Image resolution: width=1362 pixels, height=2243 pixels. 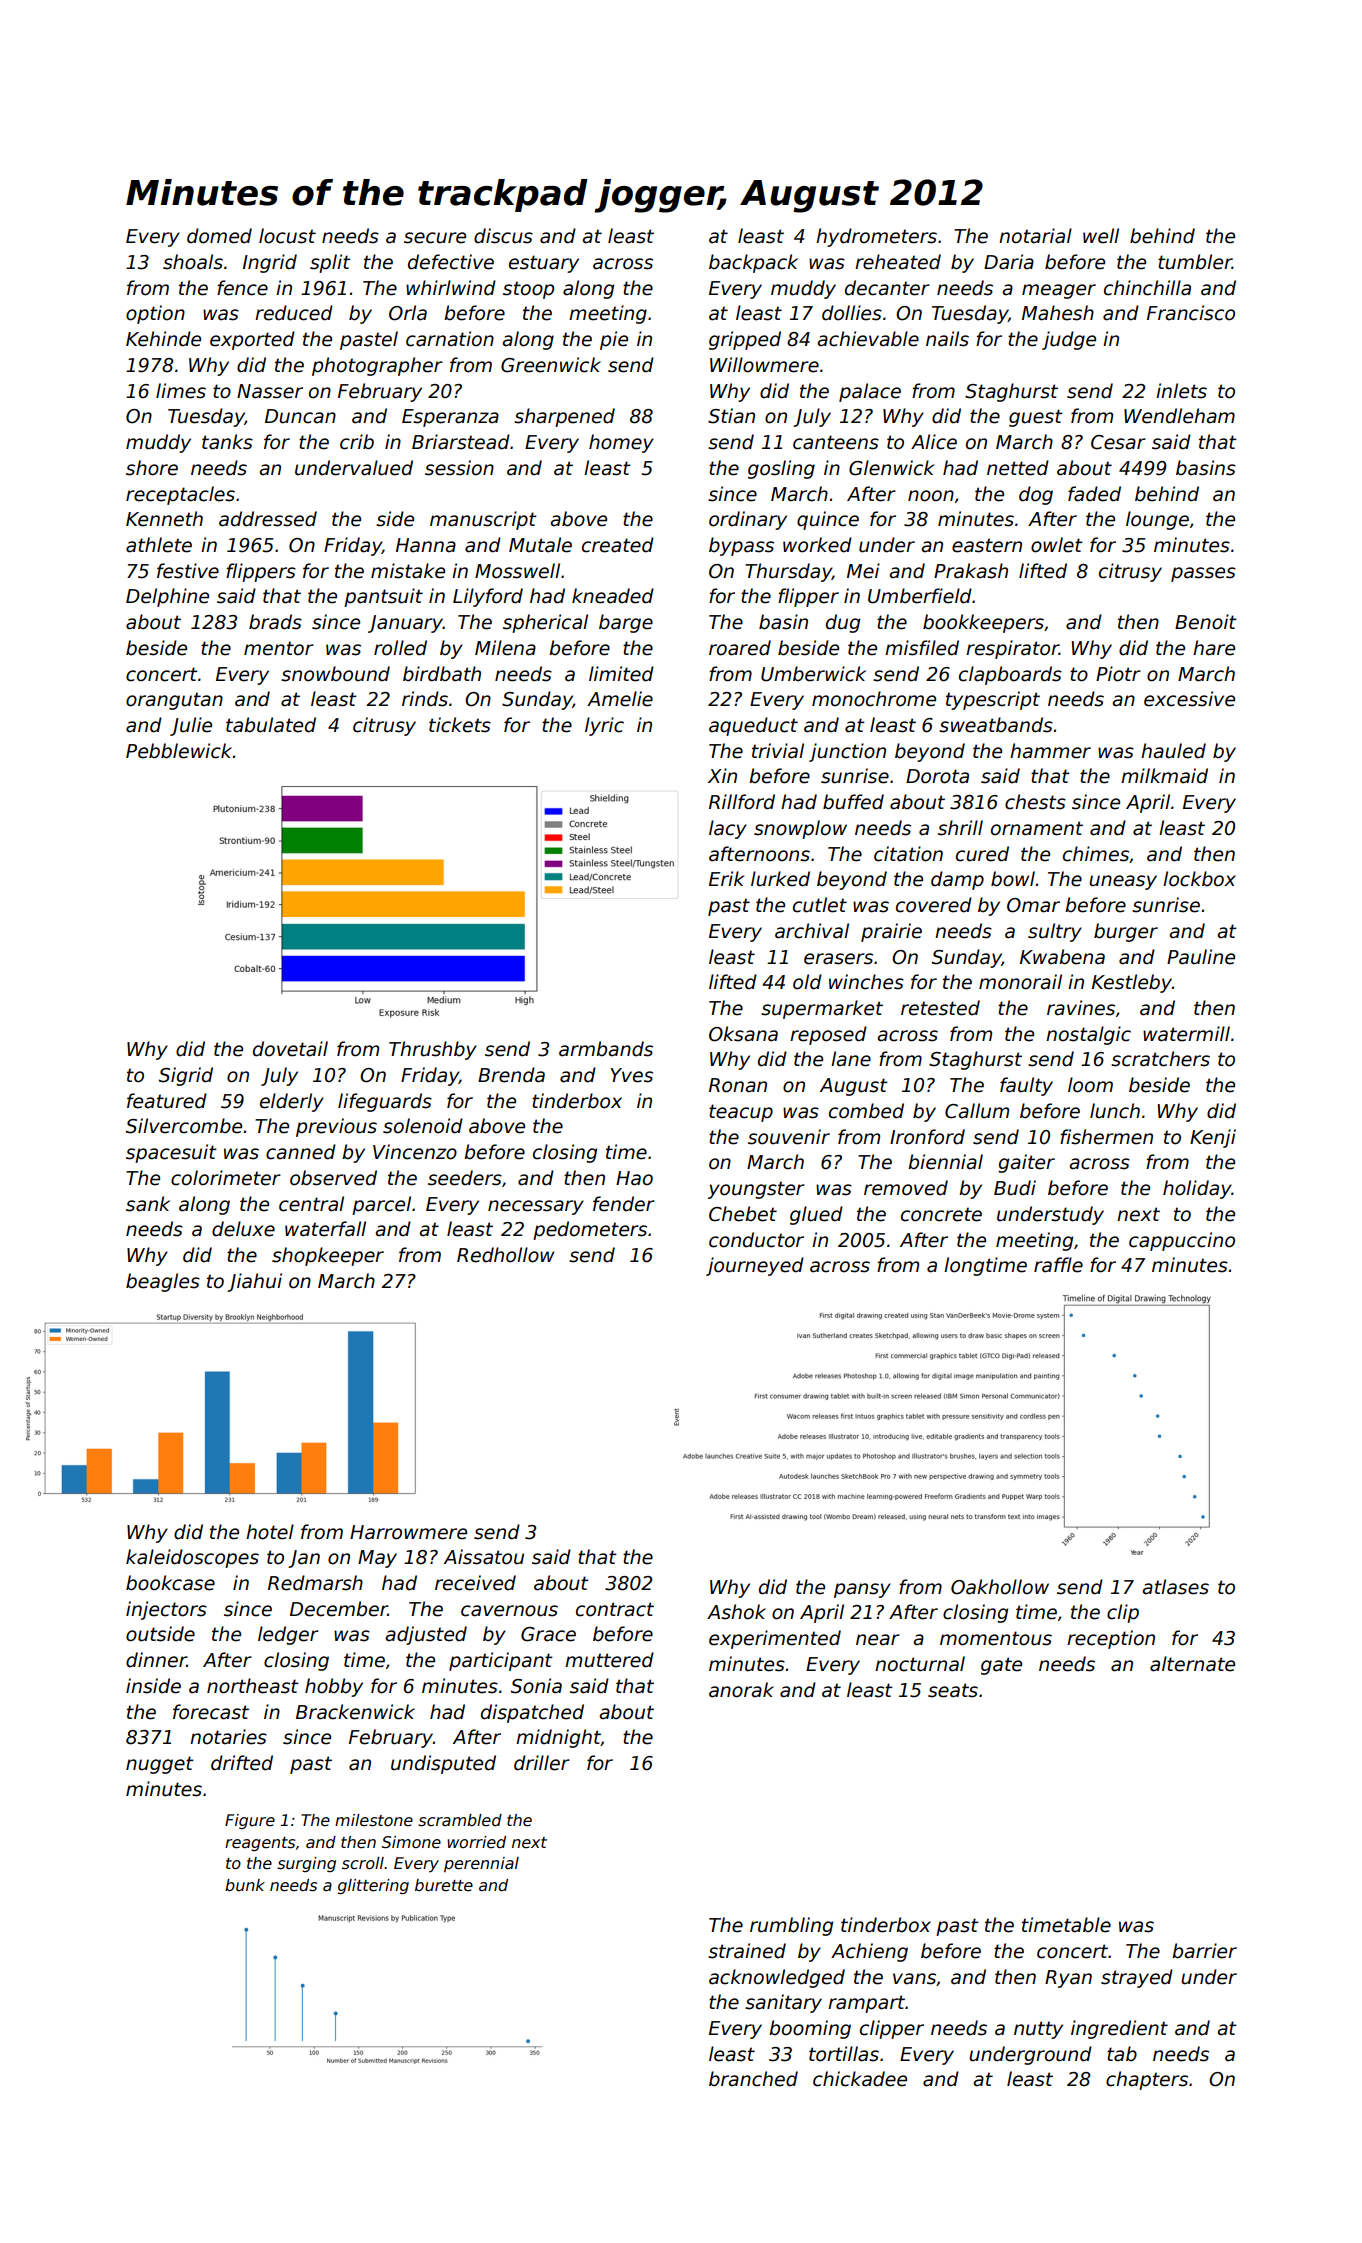 I want to click on shopkeeper, so click(x=328, y=1256).
